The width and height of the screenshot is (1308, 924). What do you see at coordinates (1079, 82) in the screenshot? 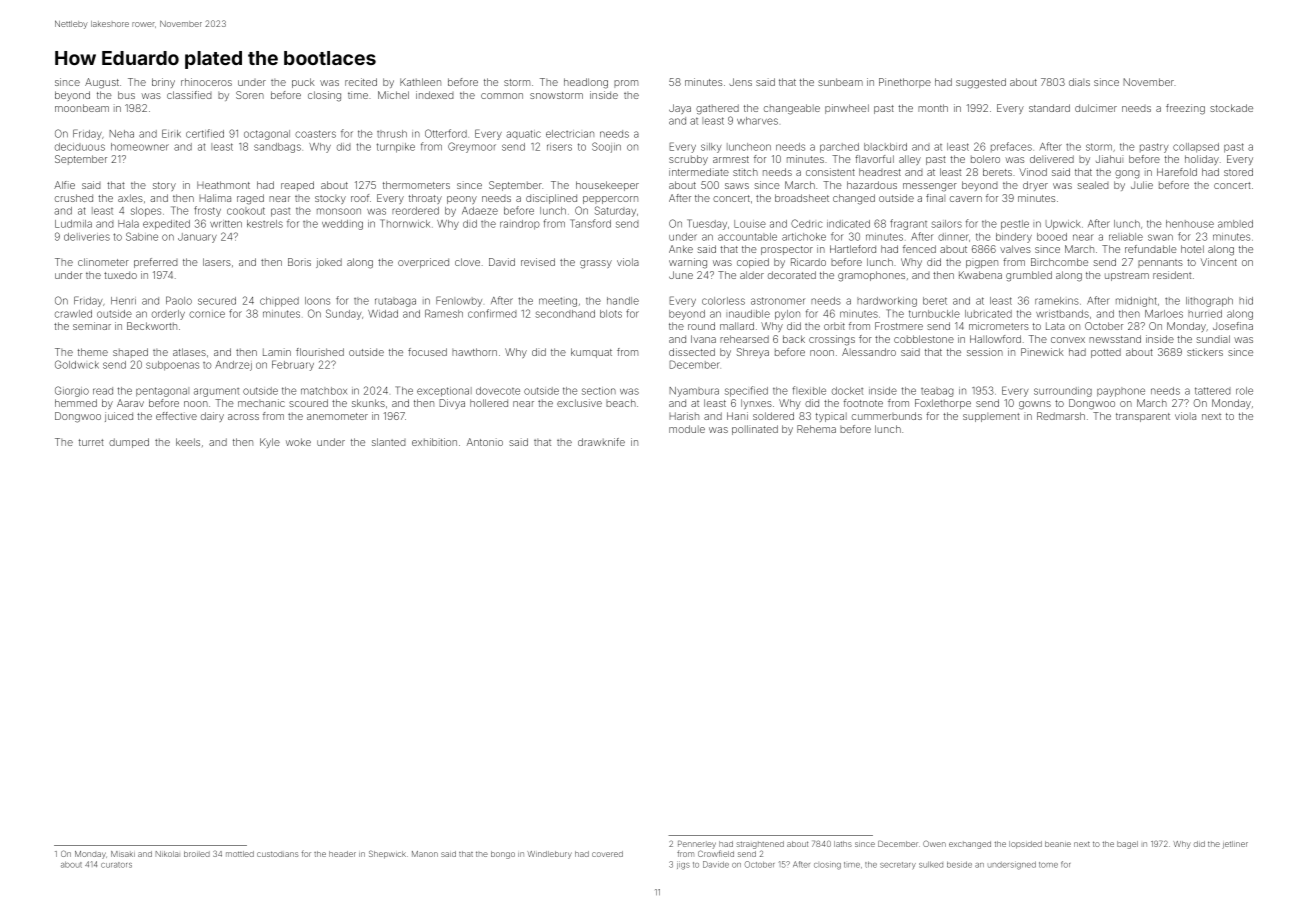
I see `dials` at bounding box center [1079, 82].
